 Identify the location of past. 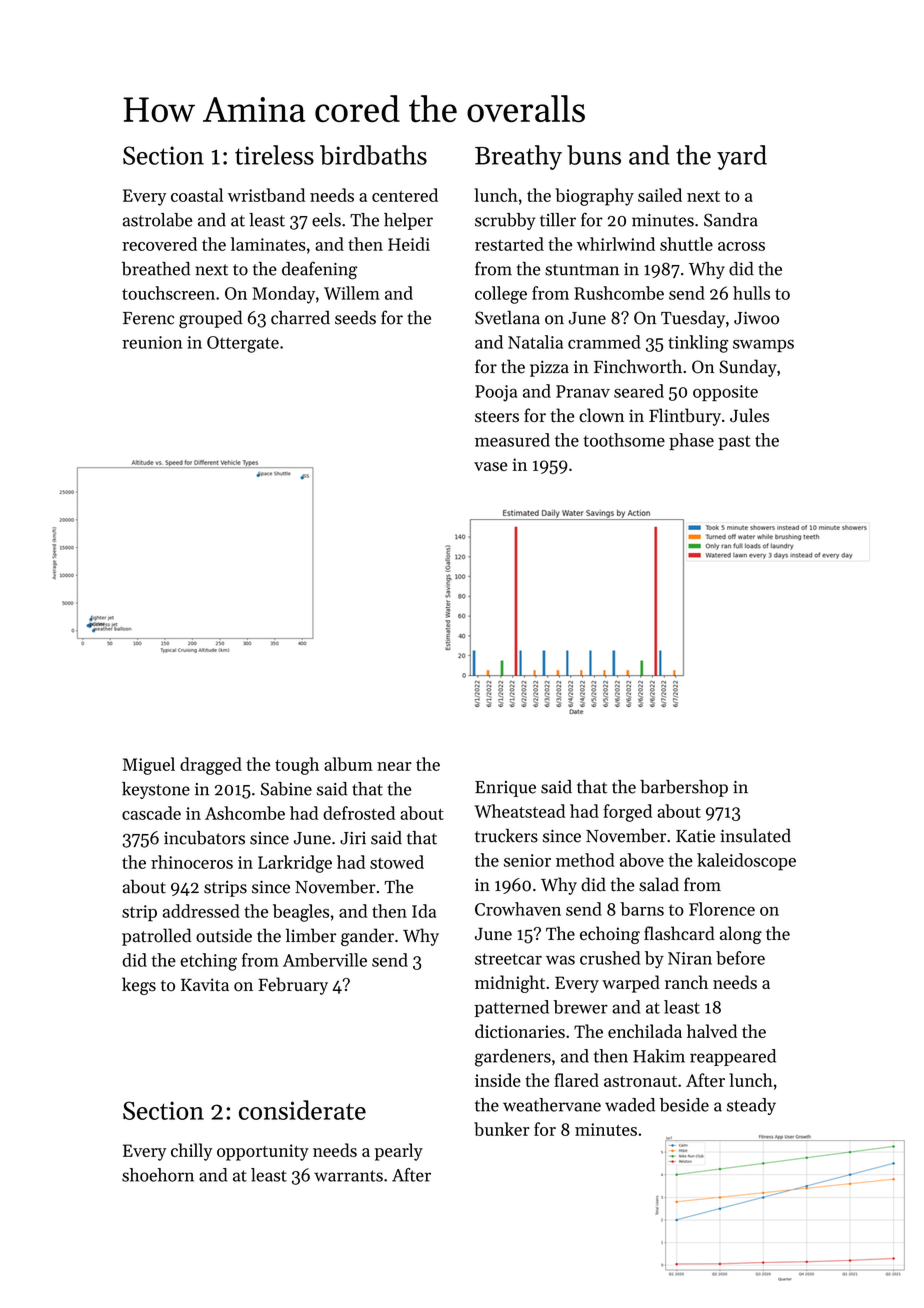
(734, 442).
